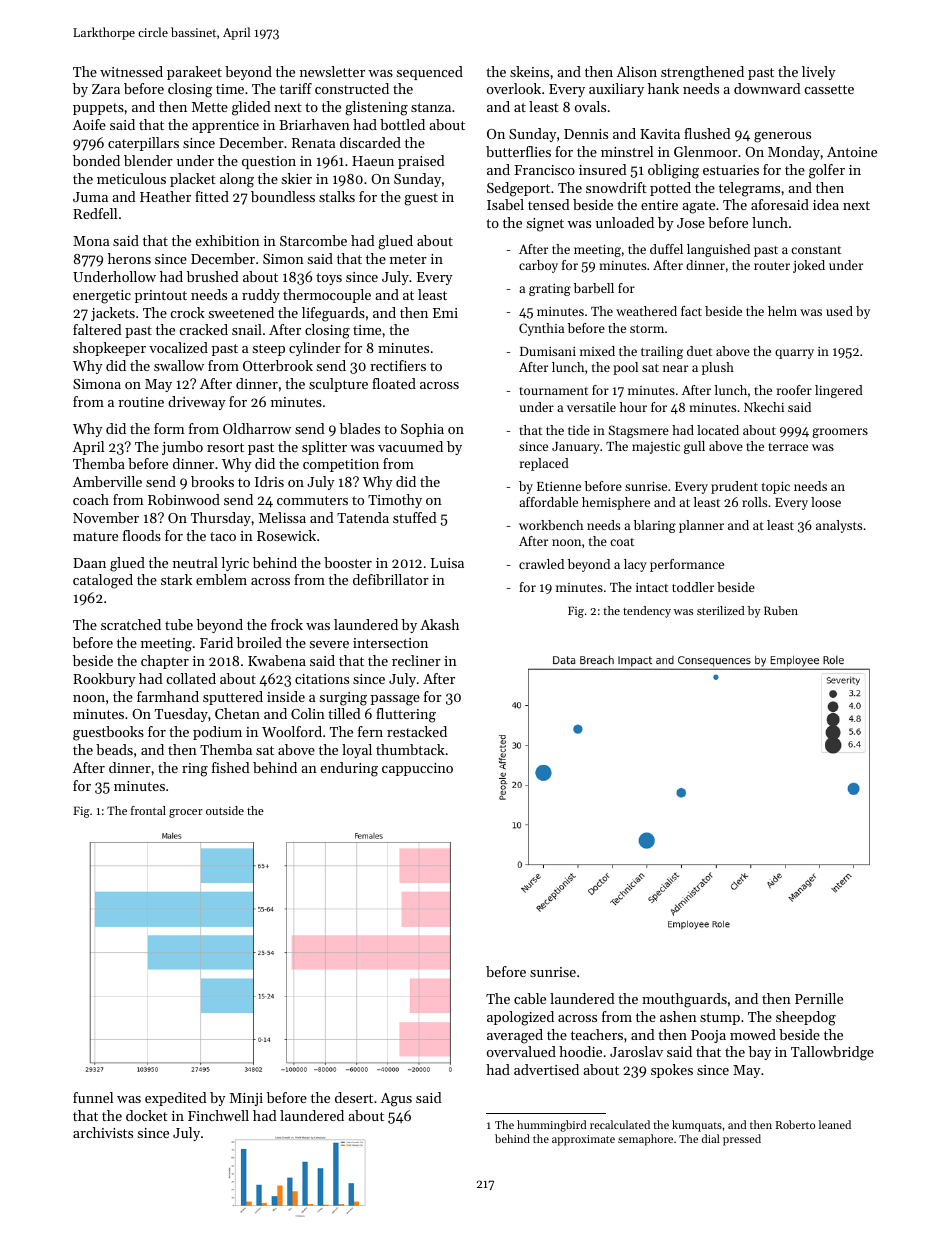  Describe the element at coordinates (819, 998) in the page. I see `Pernille` at that location.
